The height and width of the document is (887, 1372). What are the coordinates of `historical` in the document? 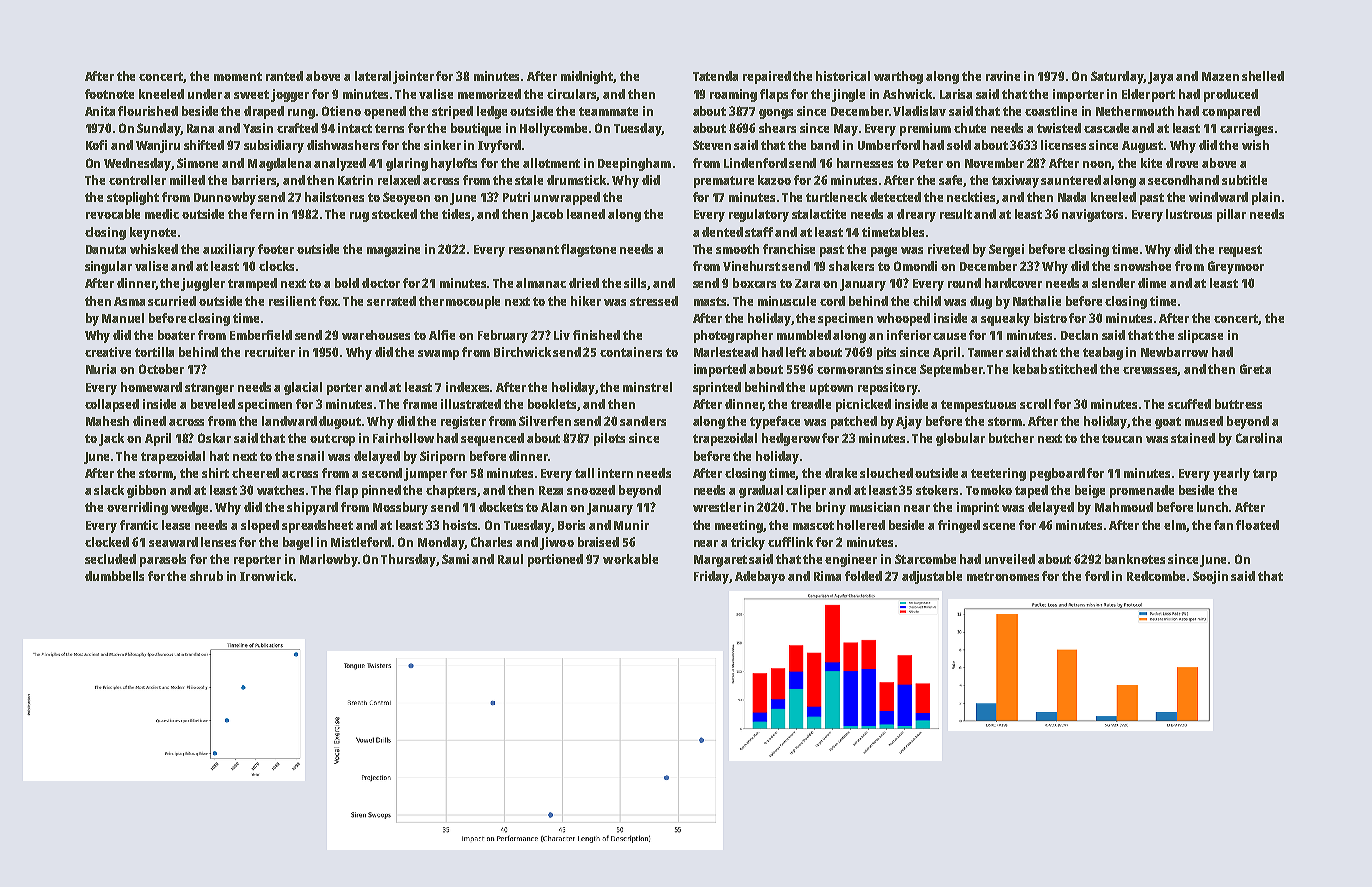 It's located at (843, 76).
